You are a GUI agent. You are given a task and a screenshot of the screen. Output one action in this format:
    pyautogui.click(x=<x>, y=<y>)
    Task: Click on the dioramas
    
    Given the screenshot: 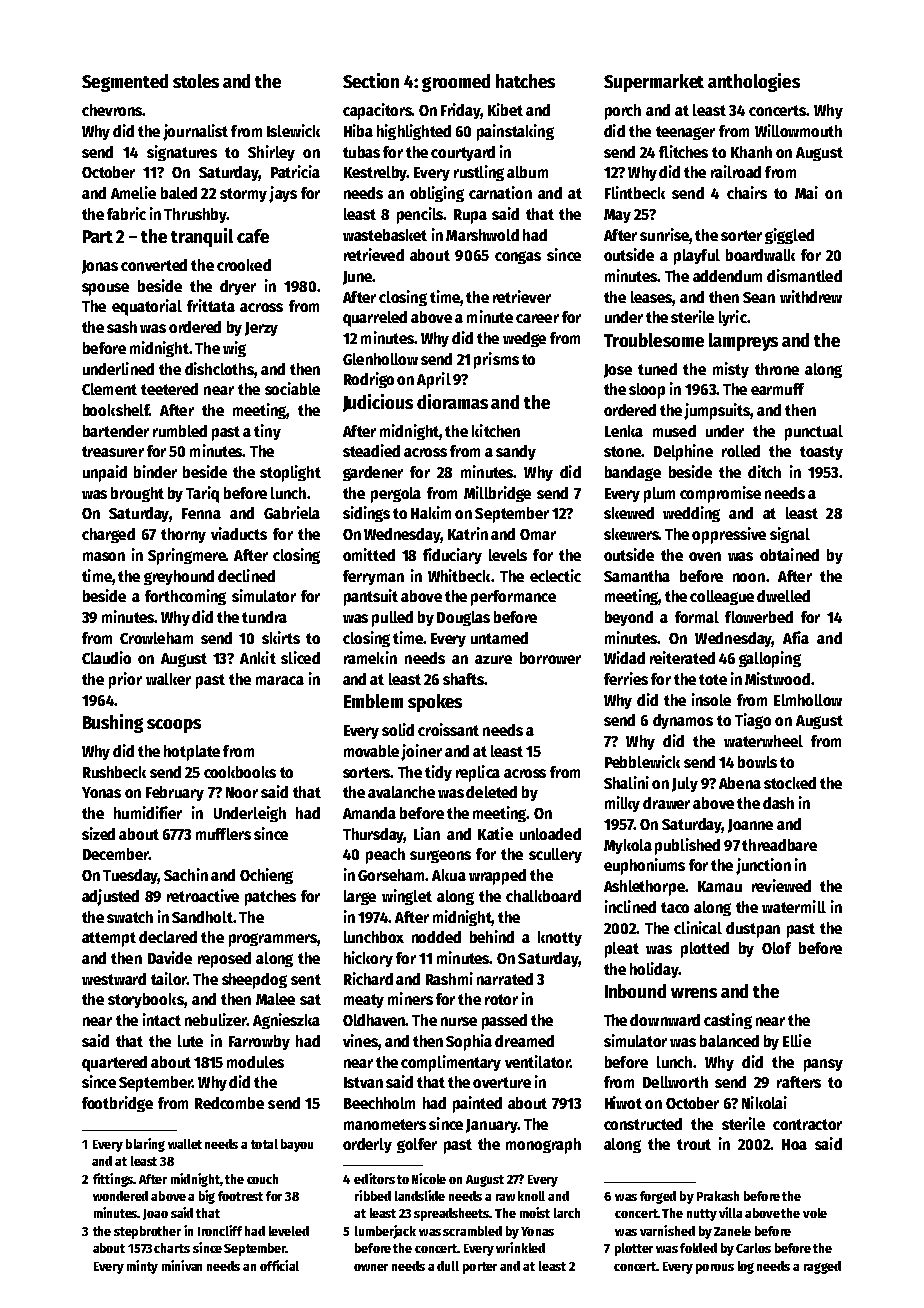 What is the action you would take?
    pyautogui.click(x=452, y=401)
